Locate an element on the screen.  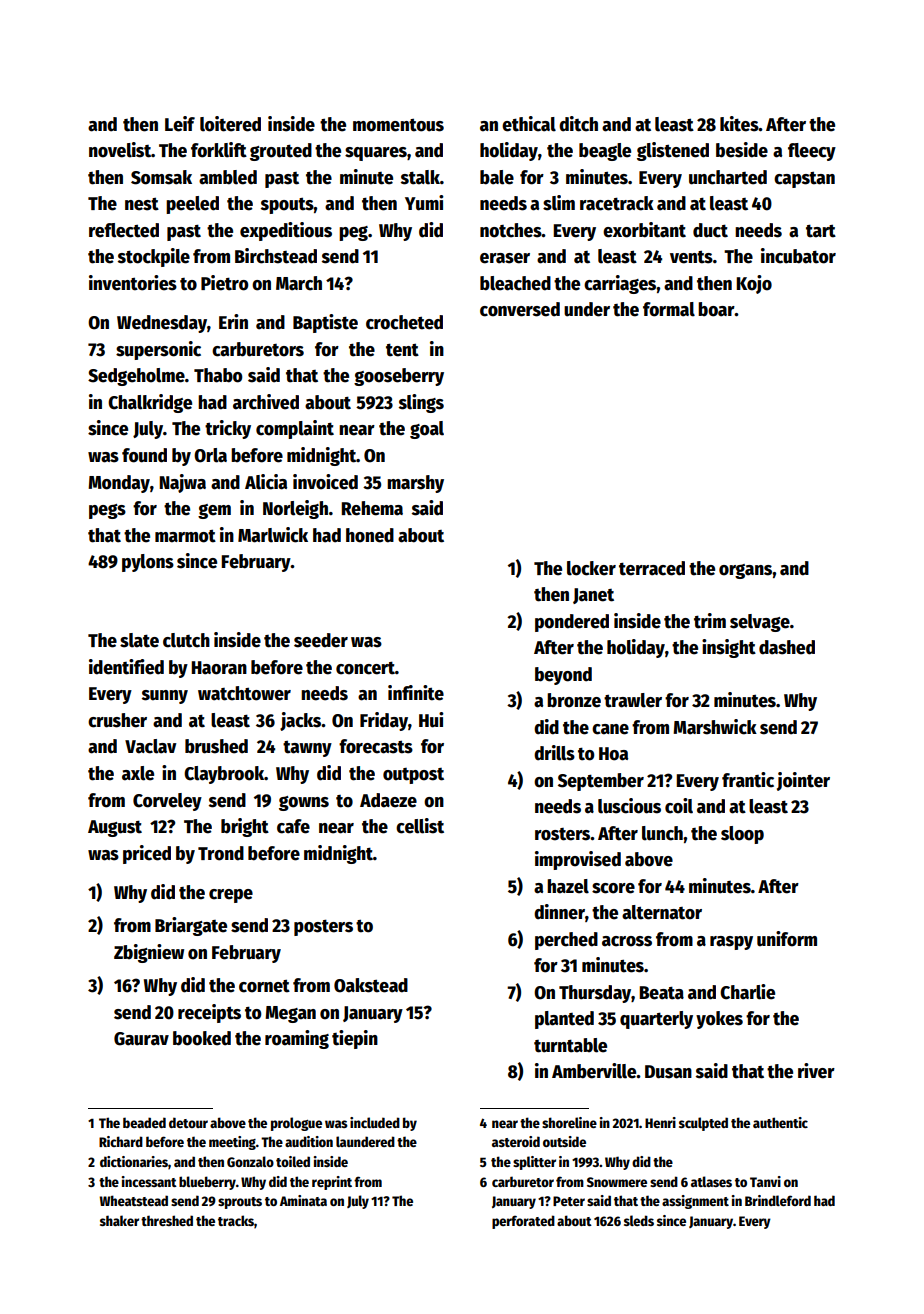
pegs is located at coordinates (107, 511).
